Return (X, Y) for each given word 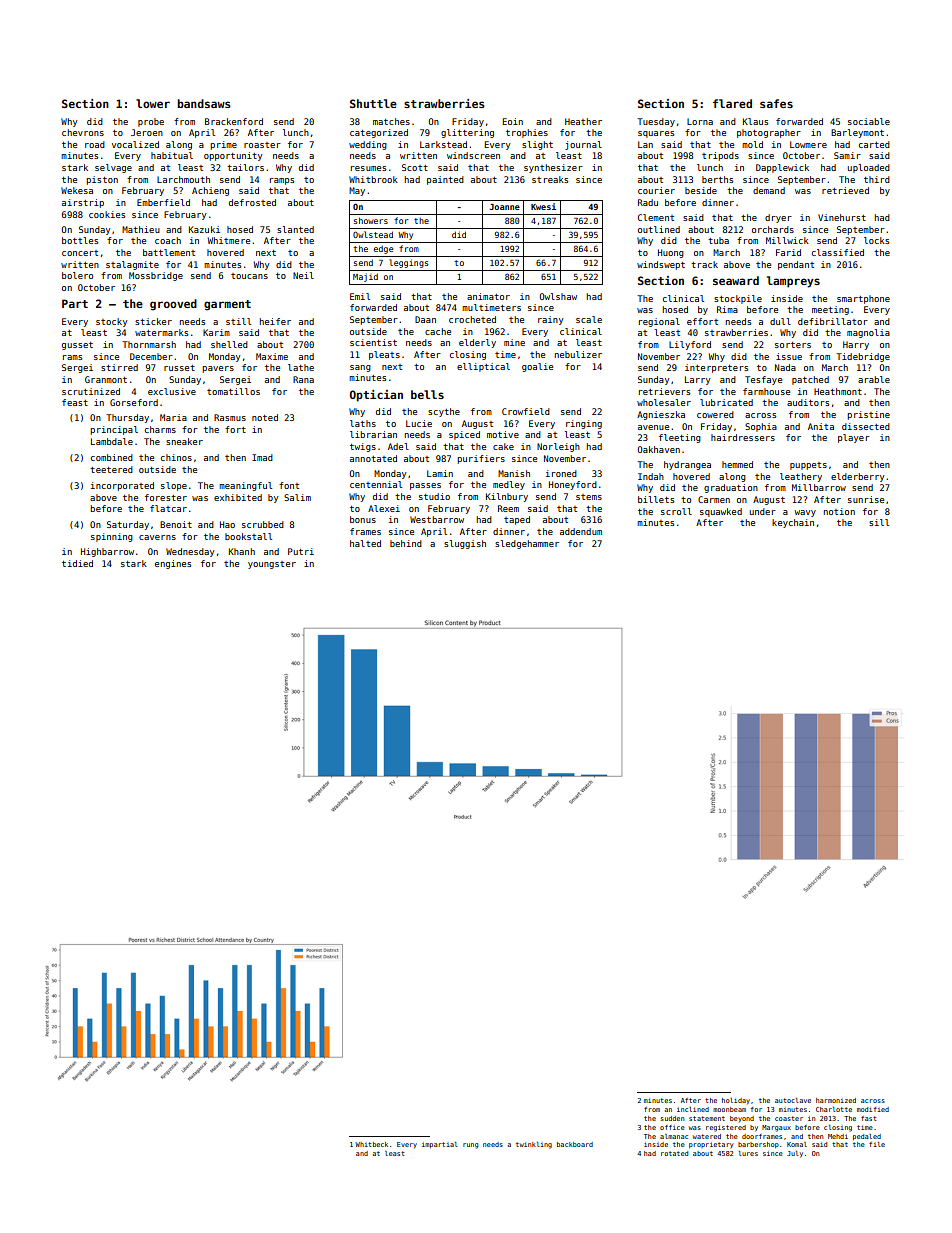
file (877, 1144)
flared (732, 103)
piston (102, 180)
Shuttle (373, 103)
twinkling (534, 1145)
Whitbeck (371, 1144)
